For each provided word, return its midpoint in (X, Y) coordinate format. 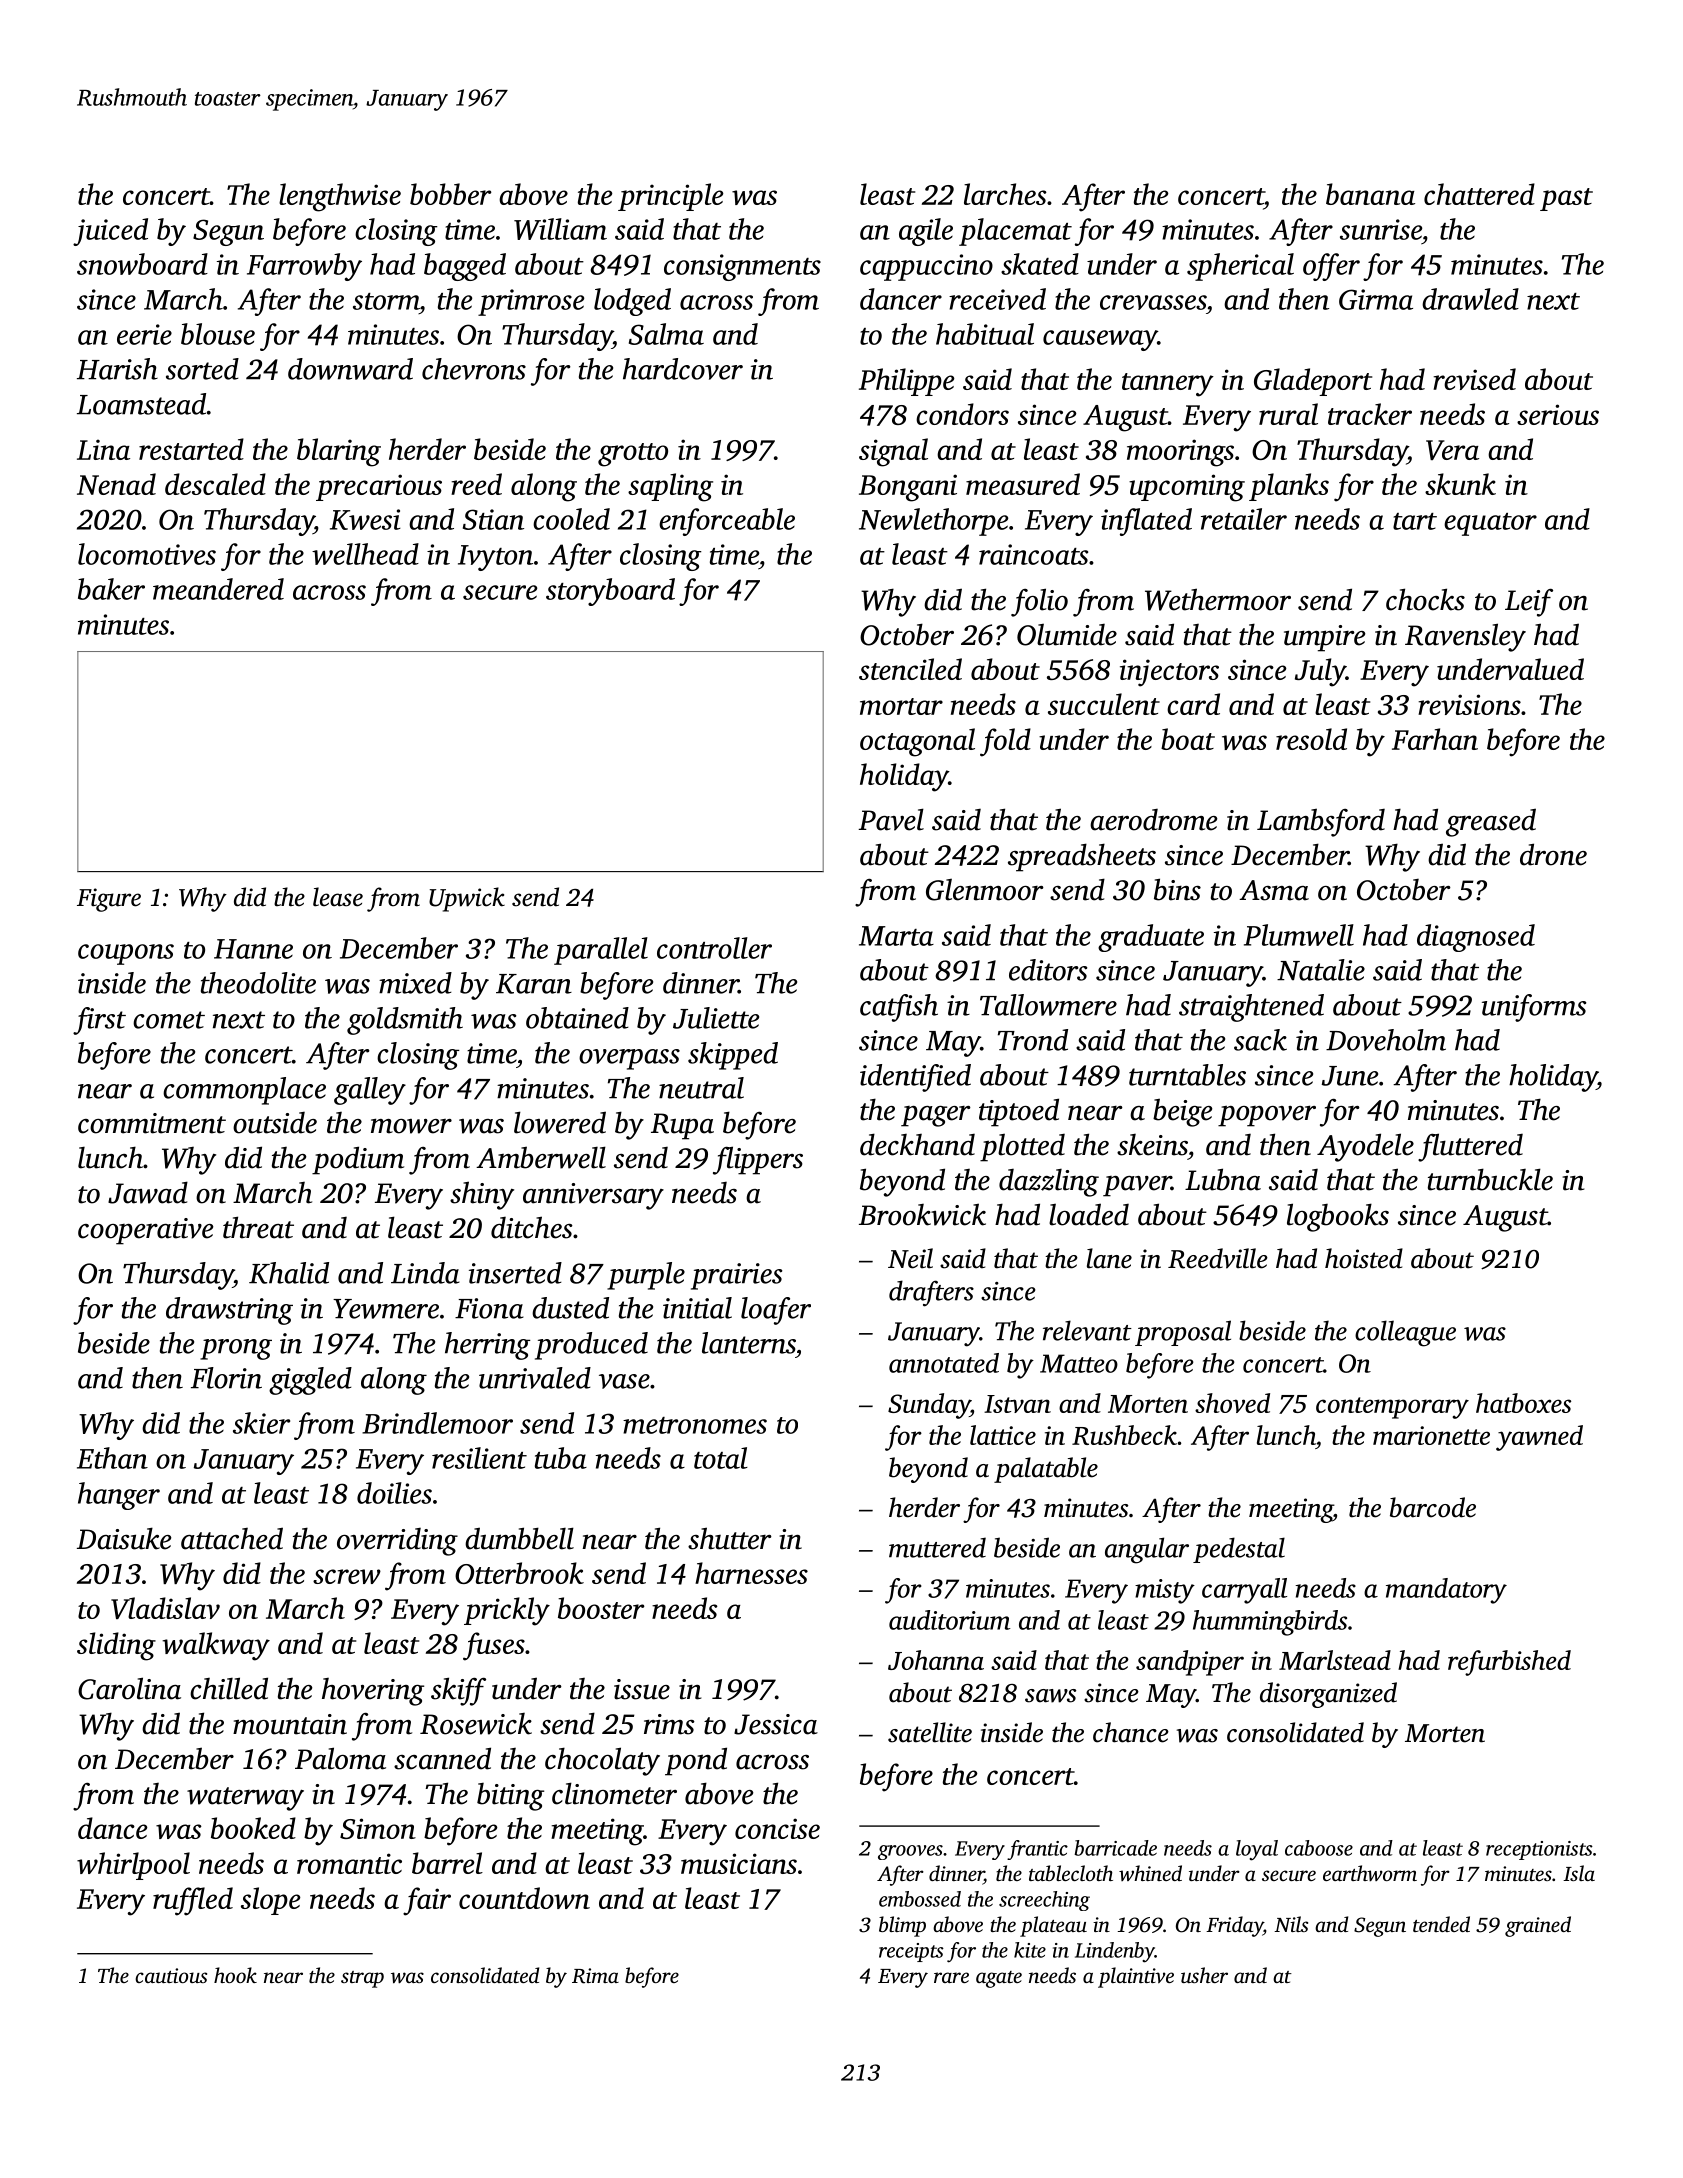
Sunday (929, 1406)
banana (1370, 194)
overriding (397, 1542)
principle (671, 197)
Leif (1529, 603)
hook (235, 1975)
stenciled (910, 669)
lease (338, 897)
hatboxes (1523, 1403)
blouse (218, 334)
